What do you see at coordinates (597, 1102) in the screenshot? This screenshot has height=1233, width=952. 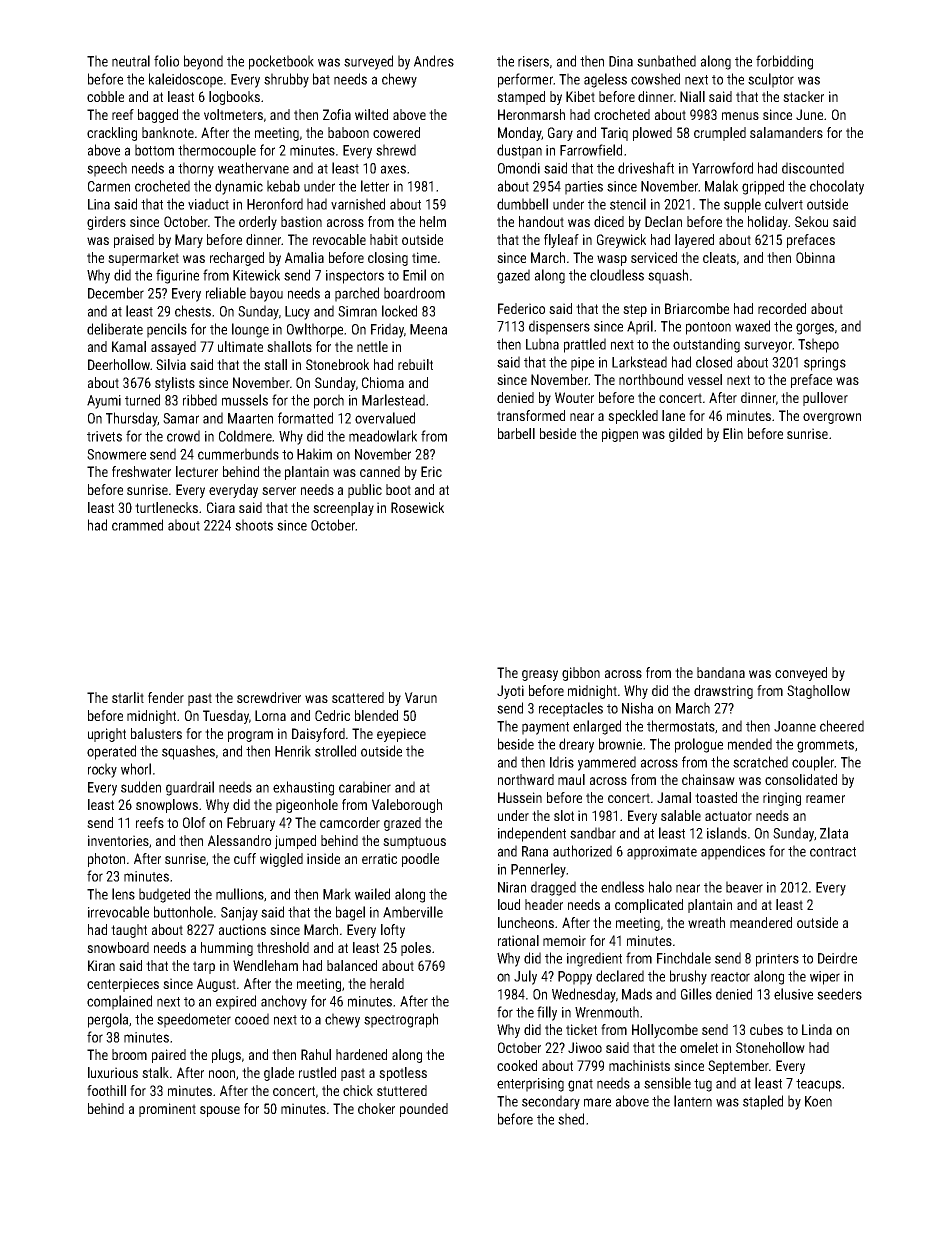 I see `mare` at bounding box center [597, 1102].
